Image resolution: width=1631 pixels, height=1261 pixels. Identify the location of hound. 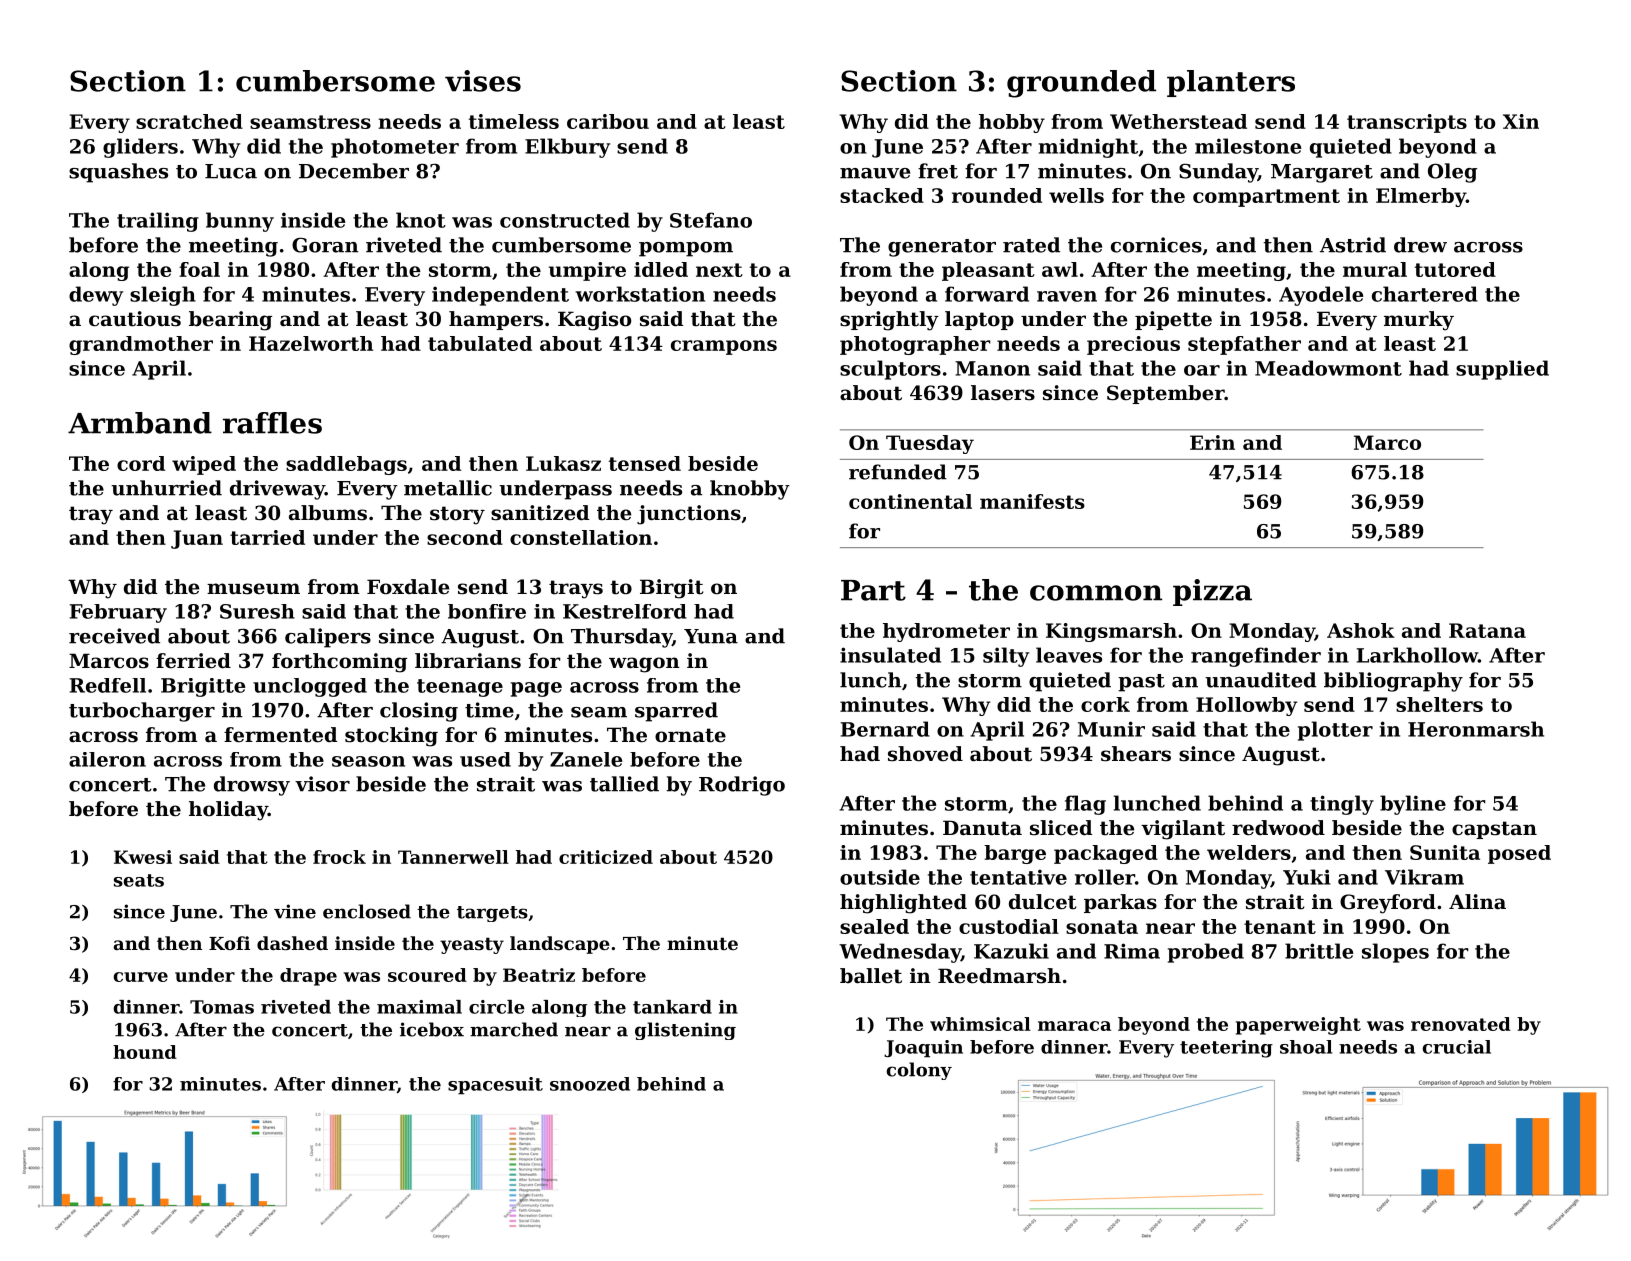
(145, 1052).
